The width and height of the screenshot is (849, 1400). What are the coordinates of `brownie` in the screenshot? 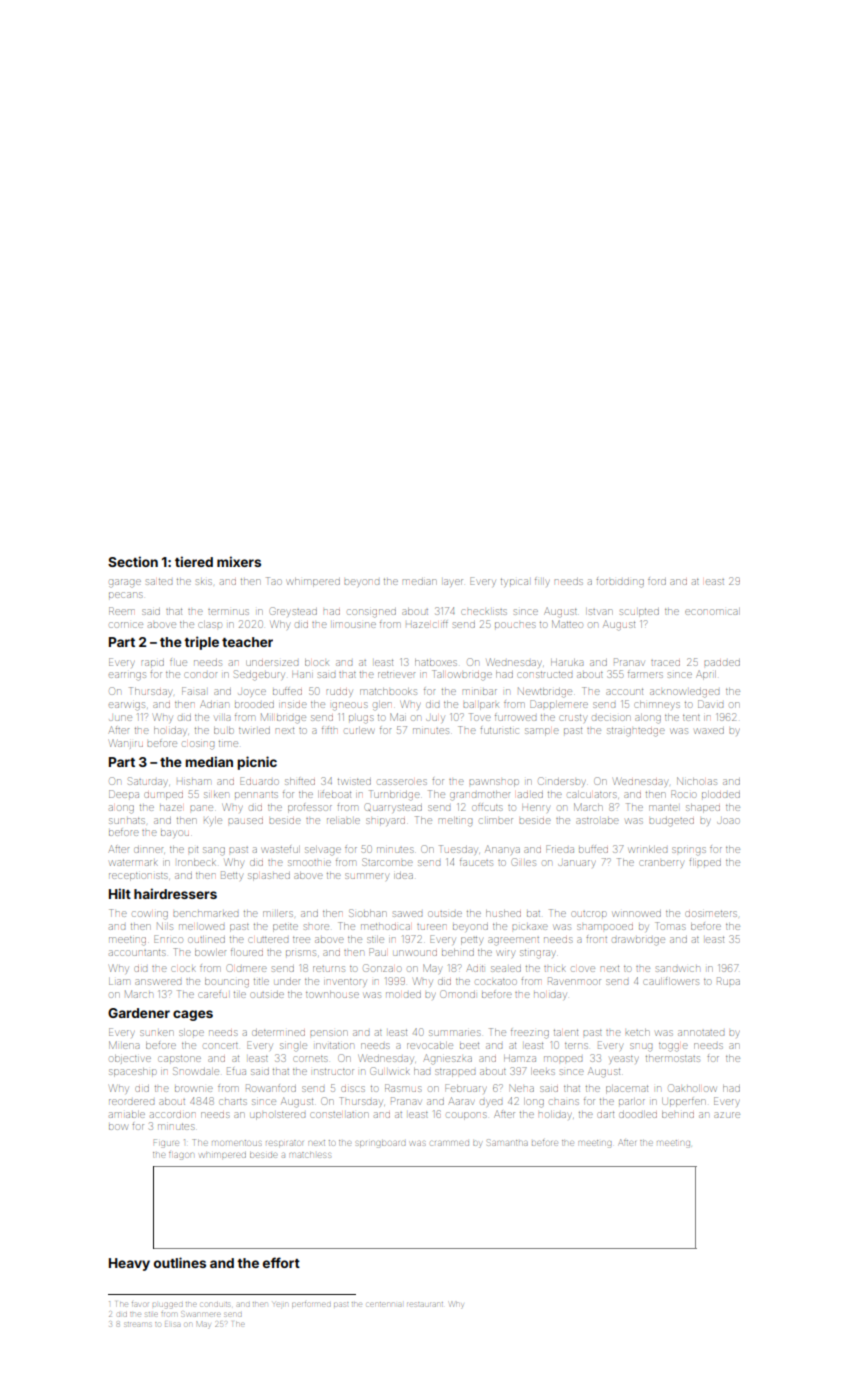 It's located at (194, 1089).
